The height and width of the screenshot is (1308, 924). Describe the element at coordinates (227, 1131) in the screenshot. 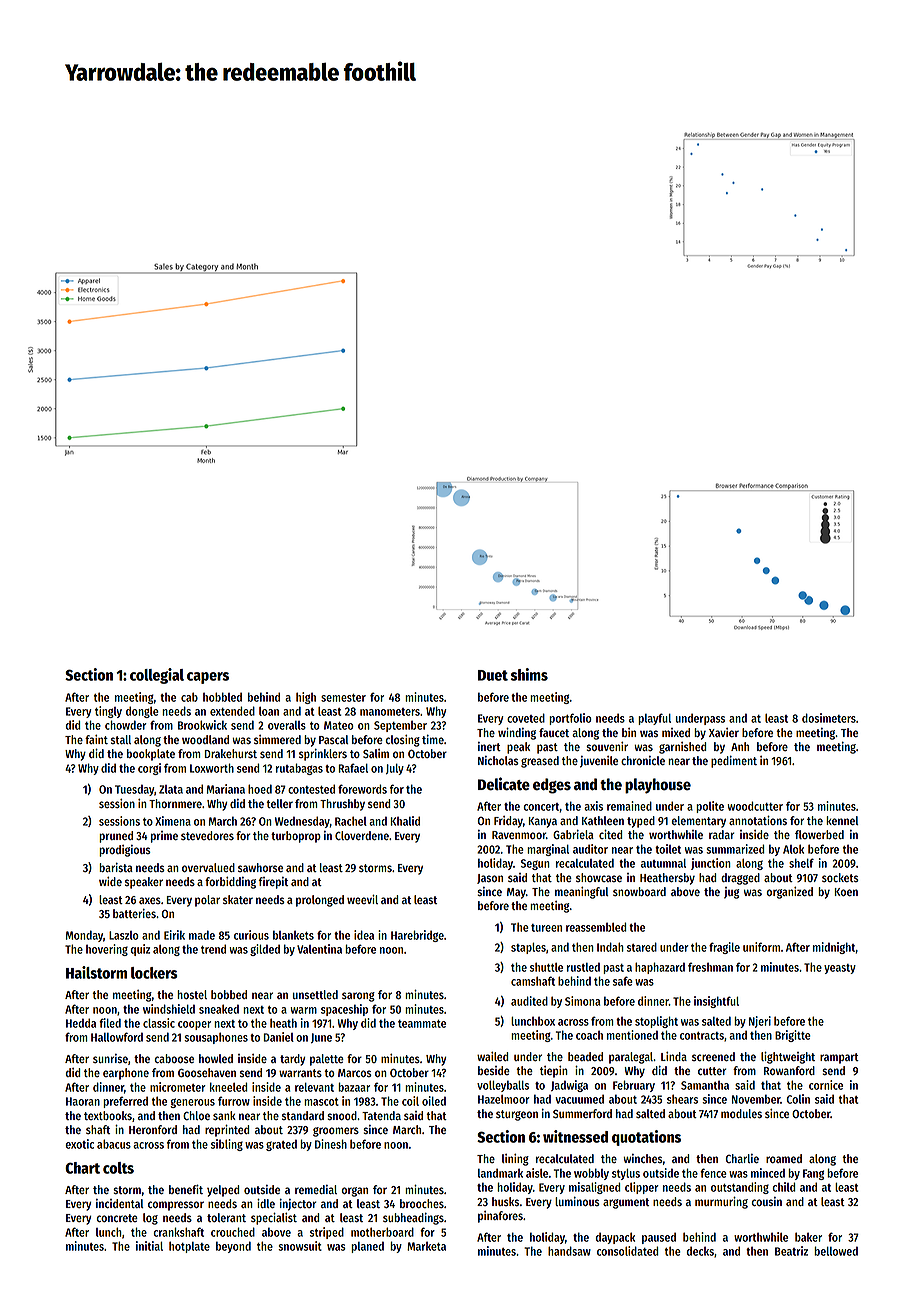

I see `reprinted` at that location.
